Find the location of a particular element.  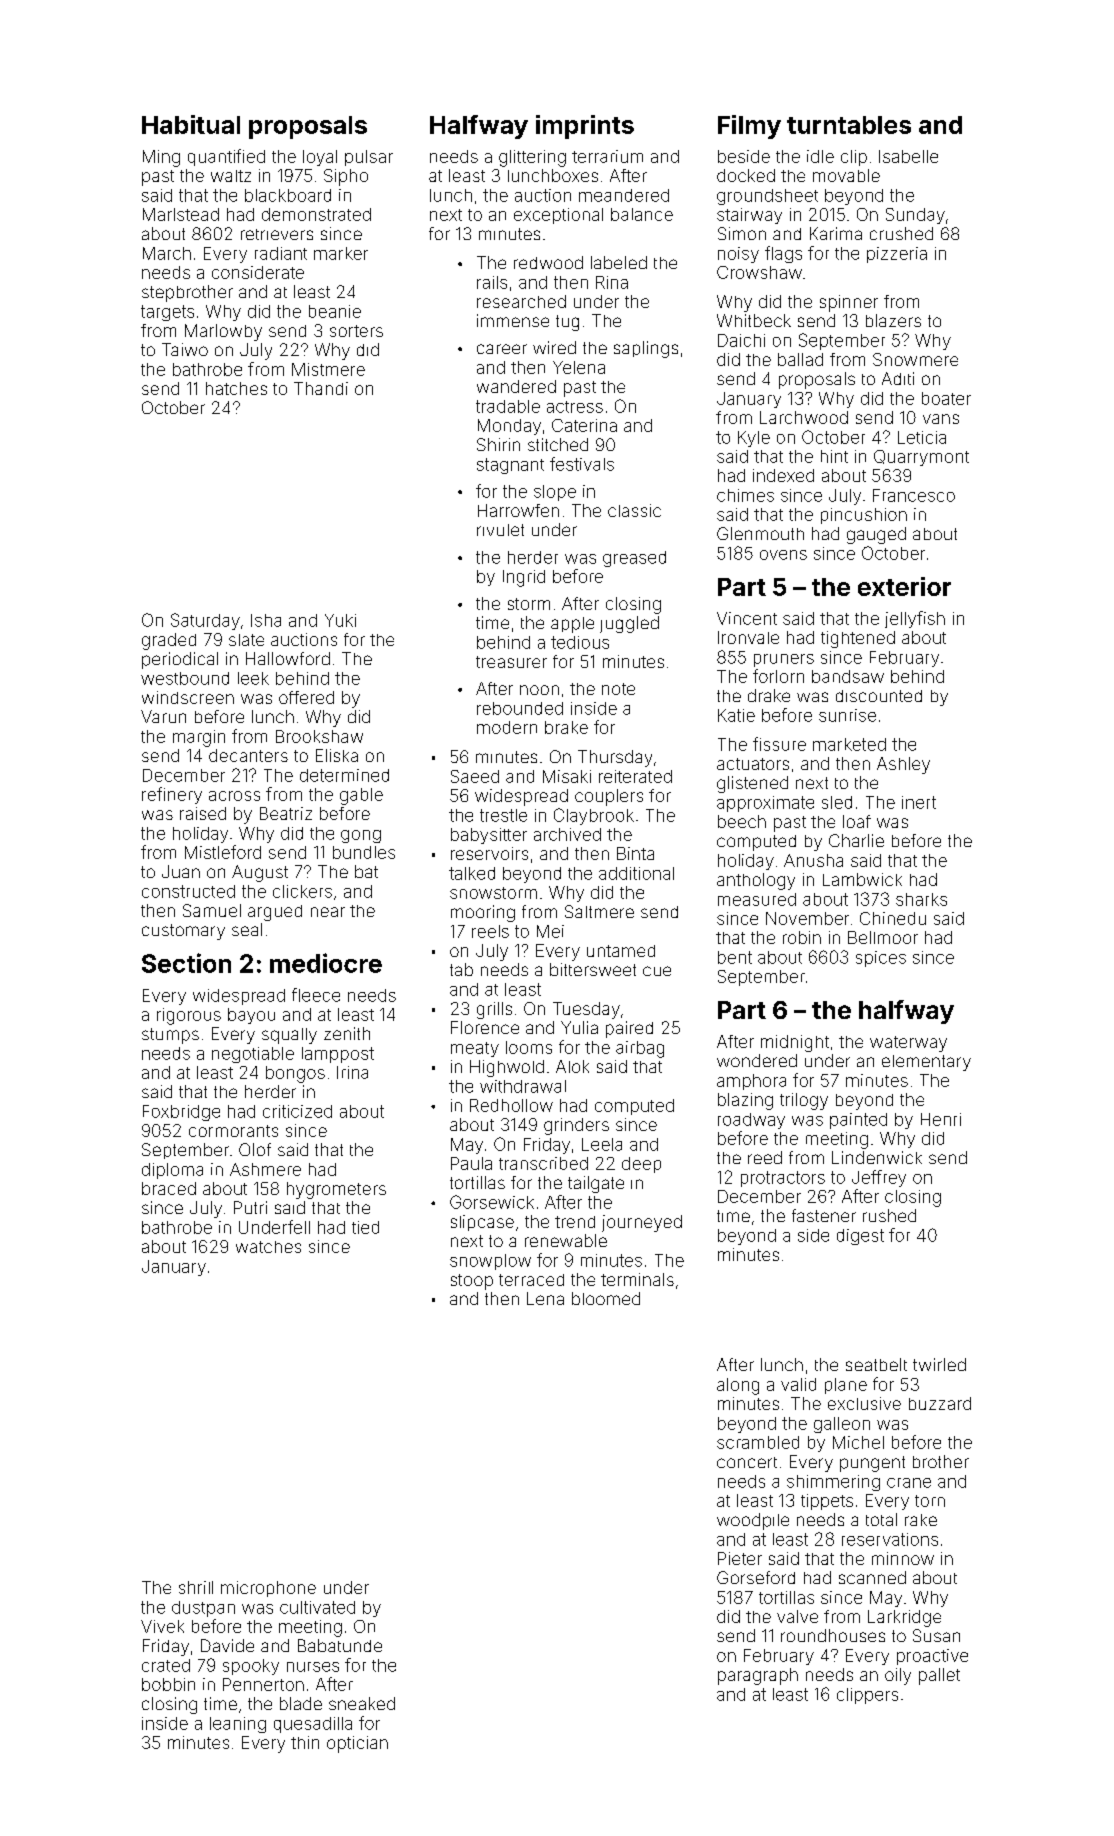

imprints is located at coordinates (585, 127).
